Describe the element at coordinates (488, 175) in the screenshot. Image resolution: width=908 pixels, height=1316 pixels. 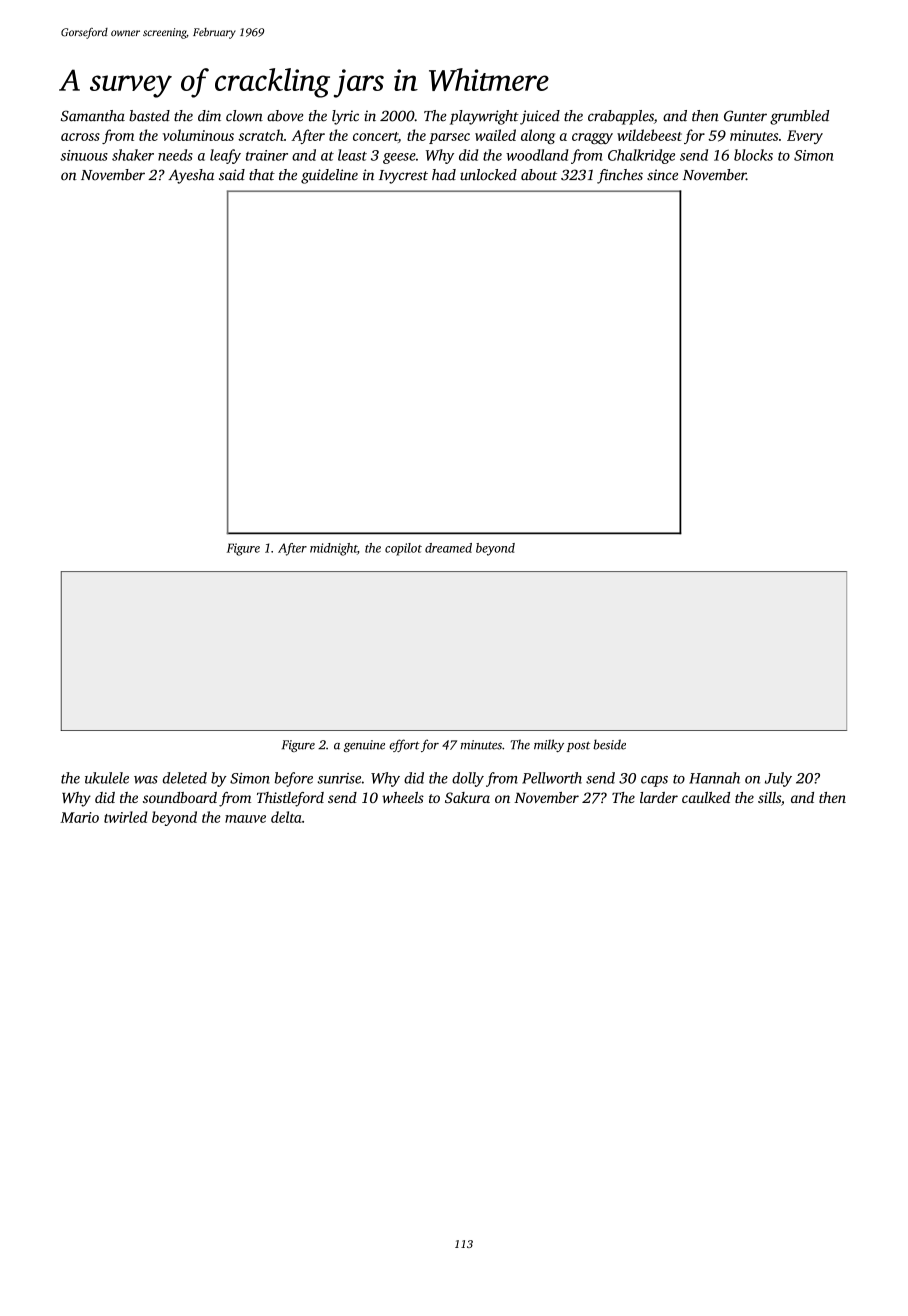
I see `unlocked` at that location.
